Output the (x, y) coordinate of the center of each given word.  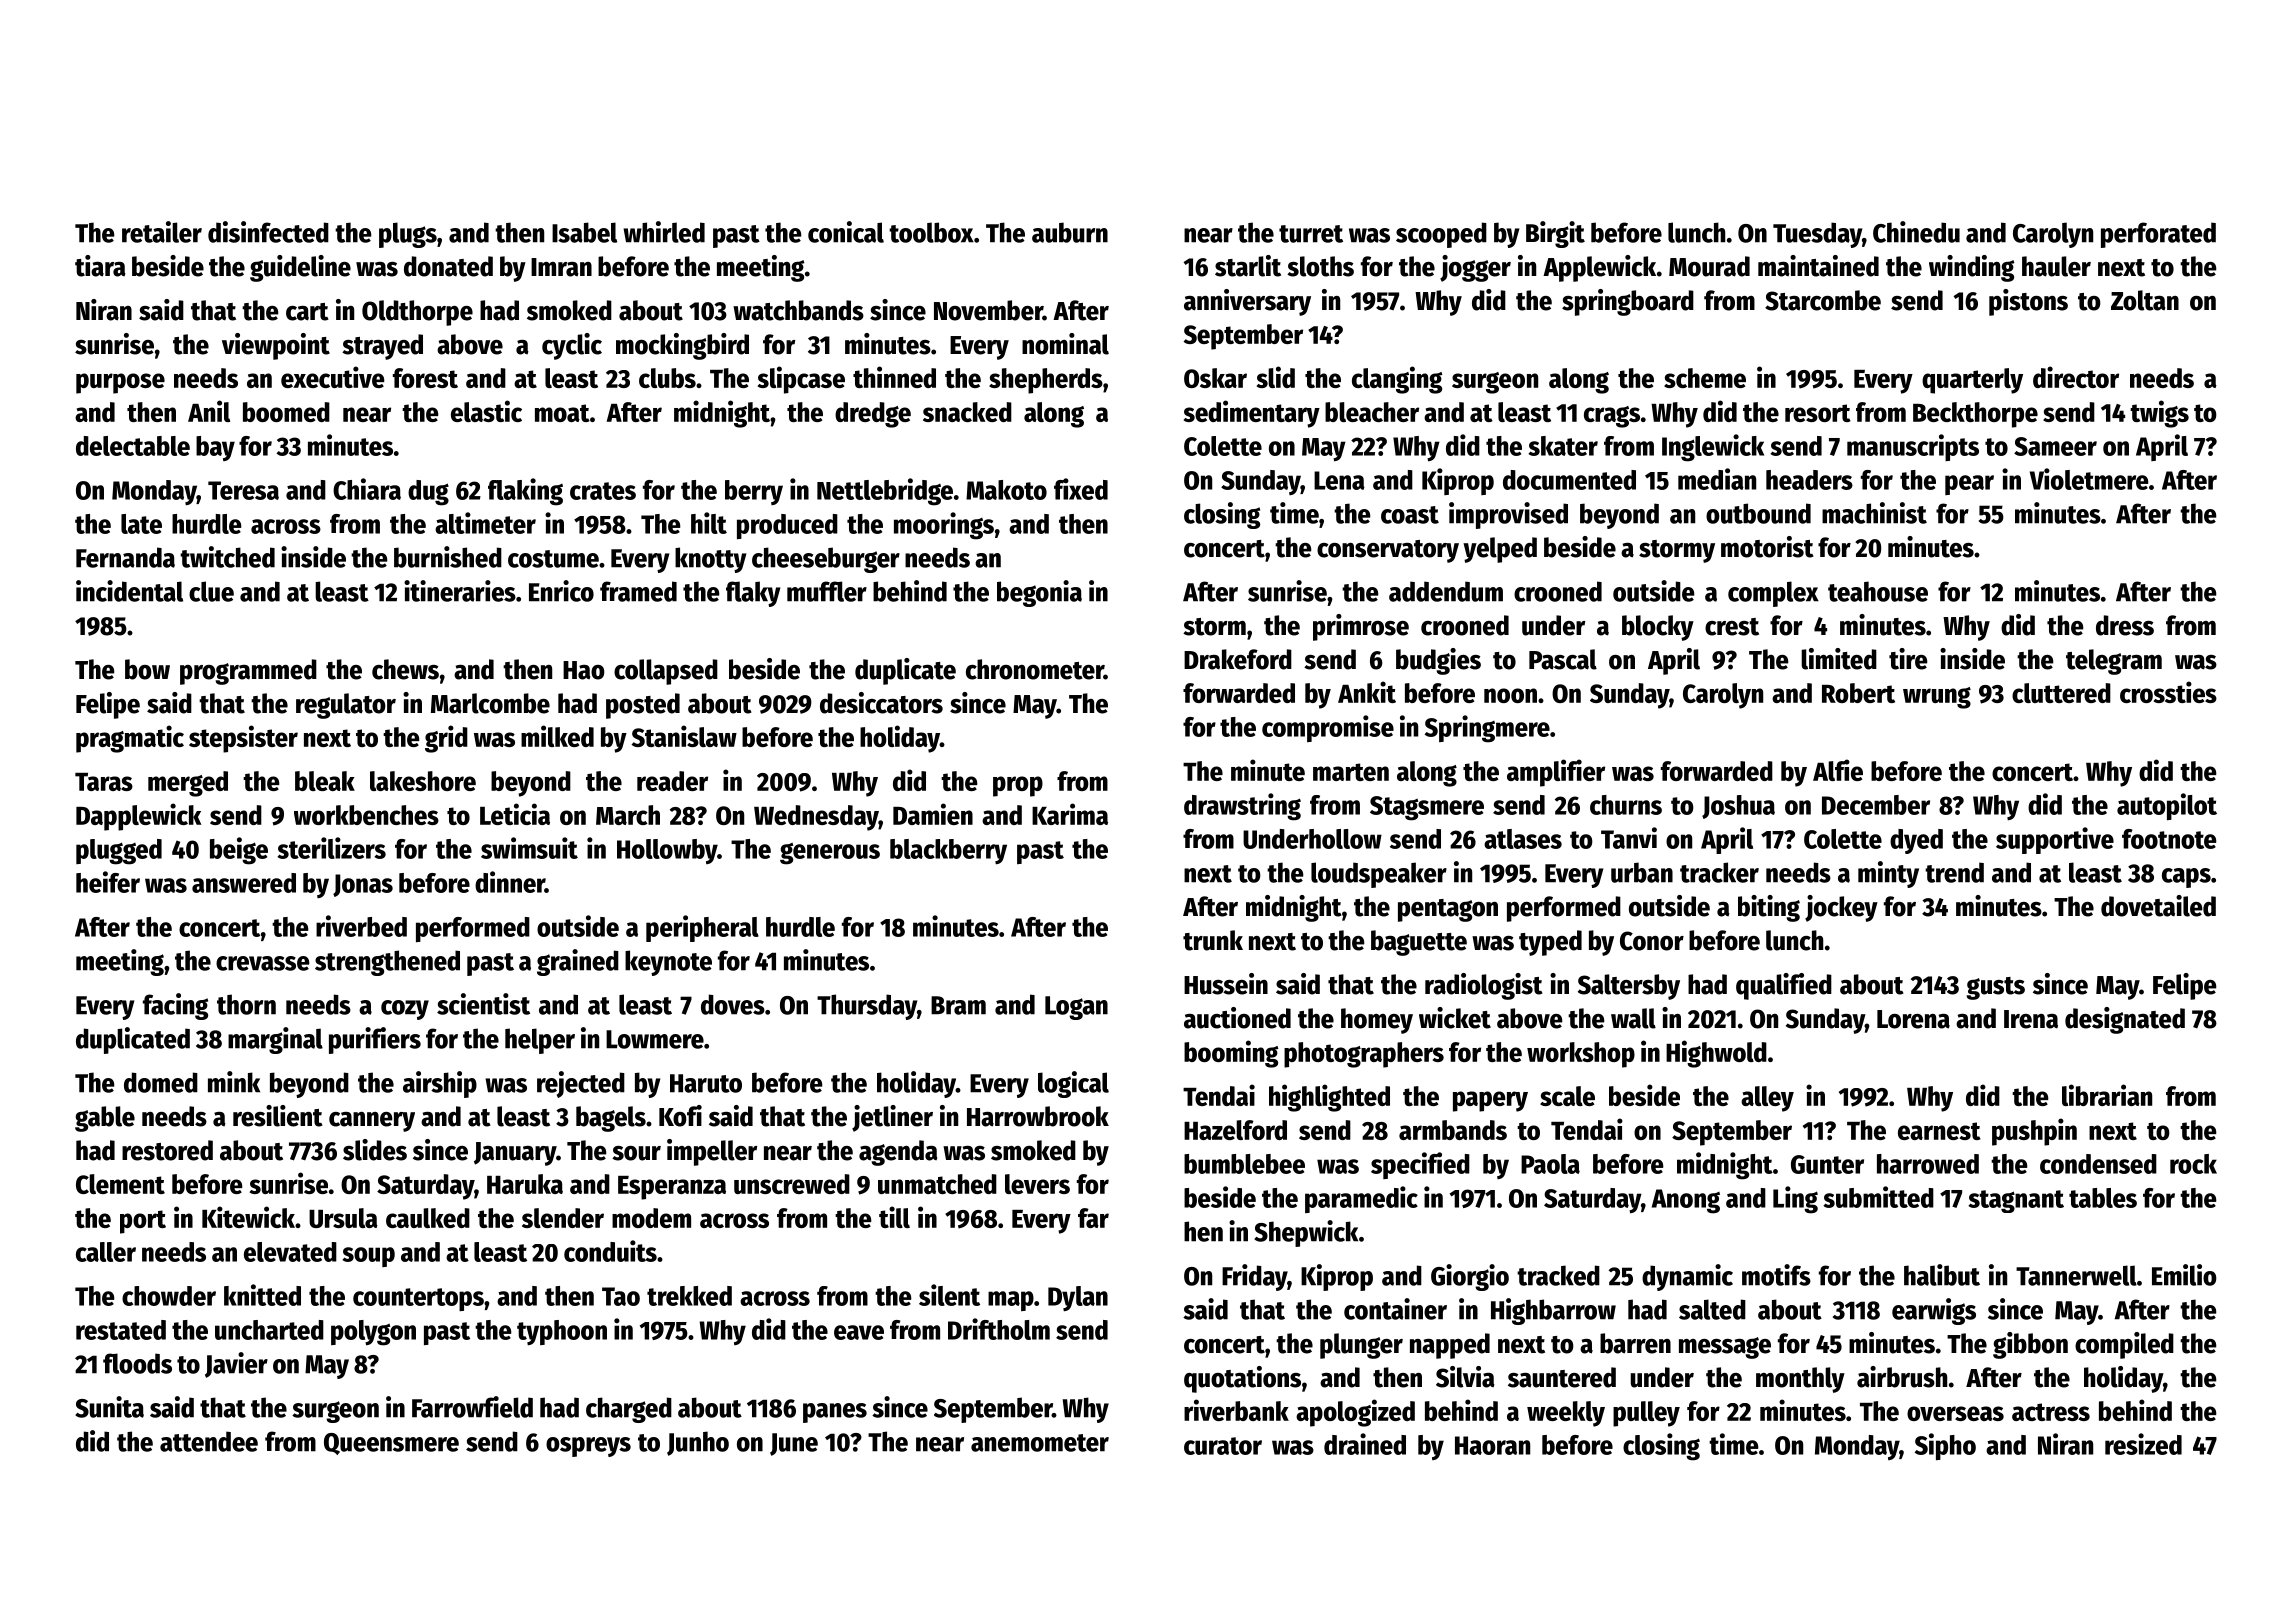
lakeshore (423, 781)
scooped (1441, 235)
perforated (2158, 235)
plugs (408, 235)
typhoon (562, 1332)
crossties (2168, 692)
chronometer (1035, 669)
